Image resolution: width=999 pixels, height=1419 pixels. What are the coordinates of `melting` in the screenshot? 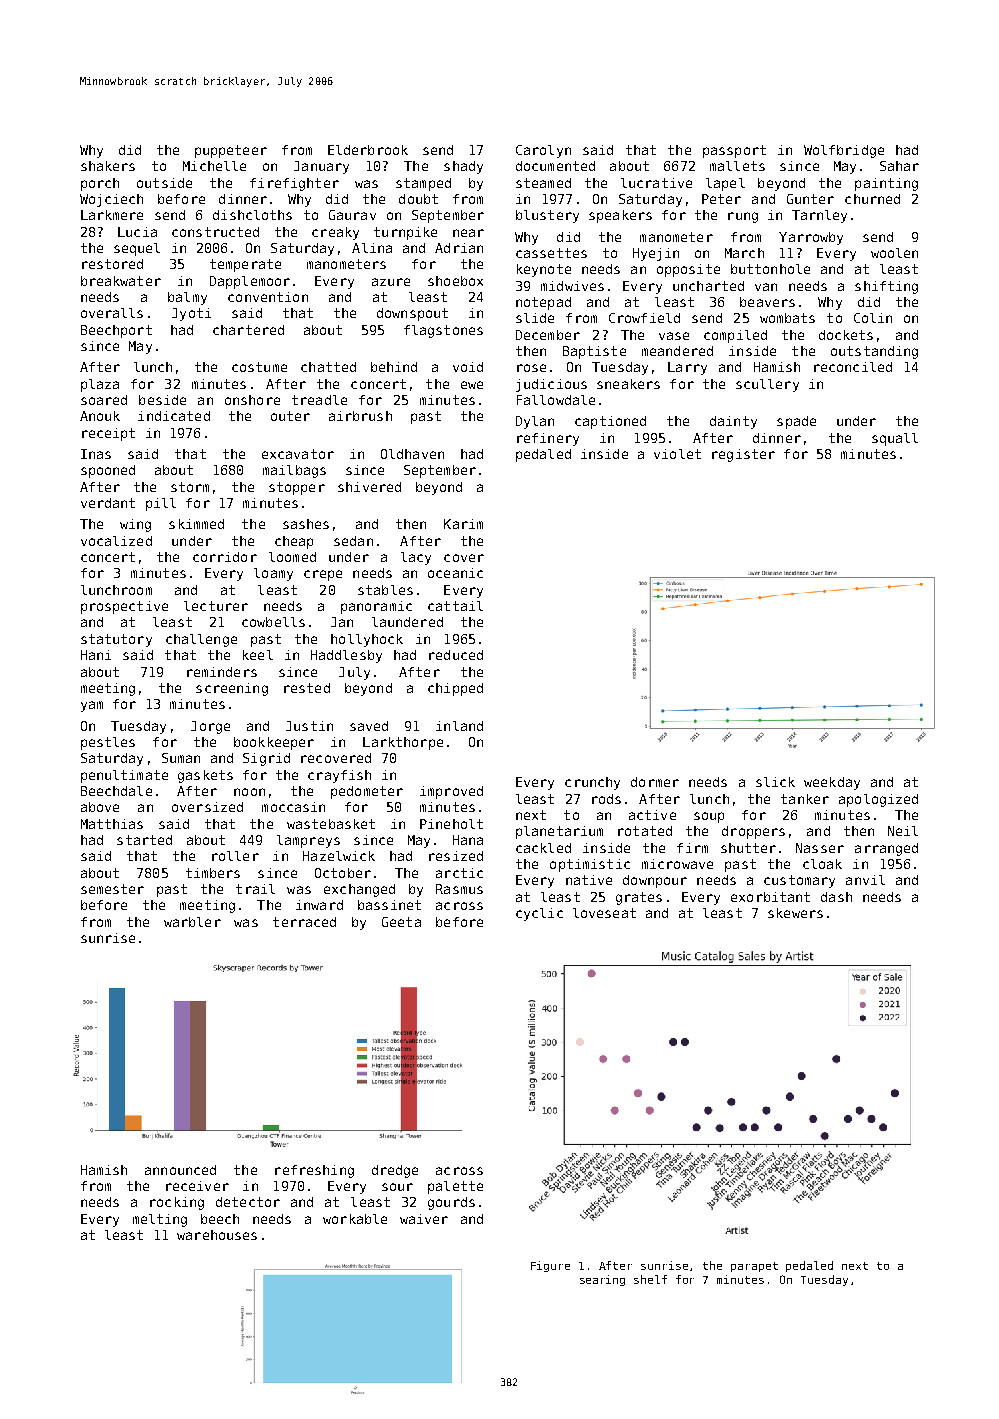 It's located at (160, 1220).
